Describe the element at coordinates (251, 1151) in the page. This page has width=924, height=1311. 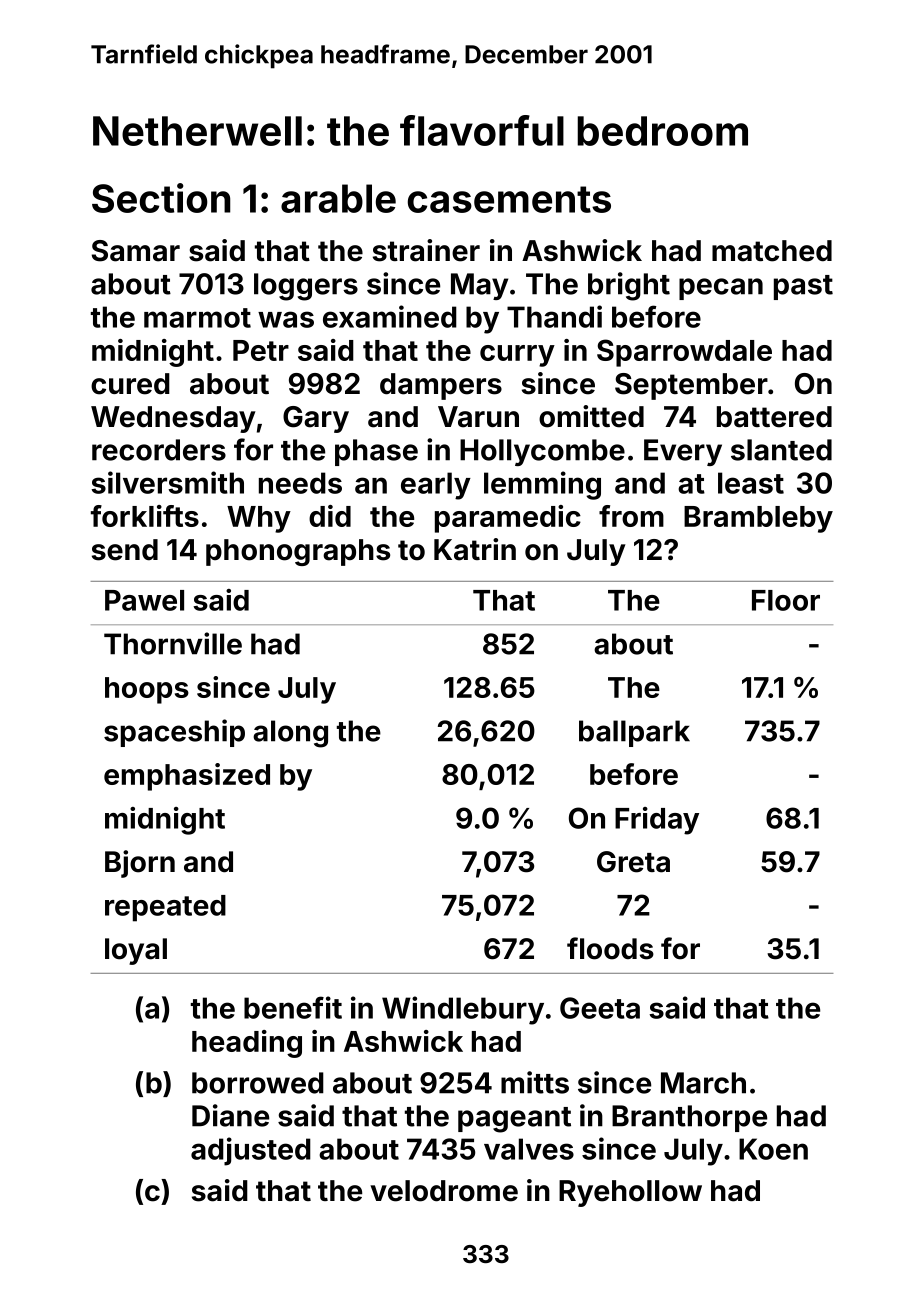
I see `adjusted` at that location.
